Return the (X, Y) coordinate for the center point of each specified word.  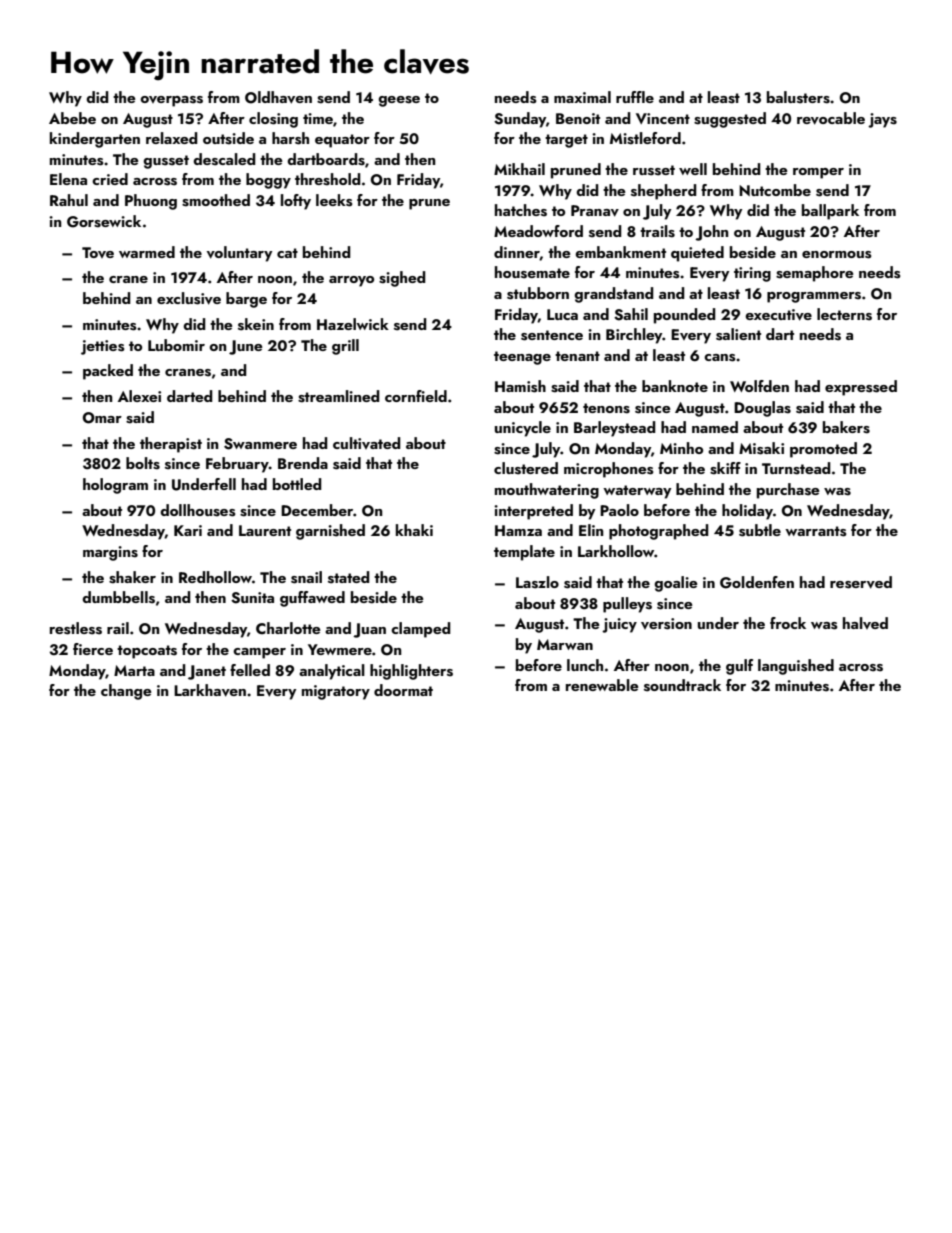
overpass (171, 101)
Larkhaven (210, 690)
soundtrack (682, 685)
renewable (602, 685)
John (711, 233)
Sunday (520, 120)
